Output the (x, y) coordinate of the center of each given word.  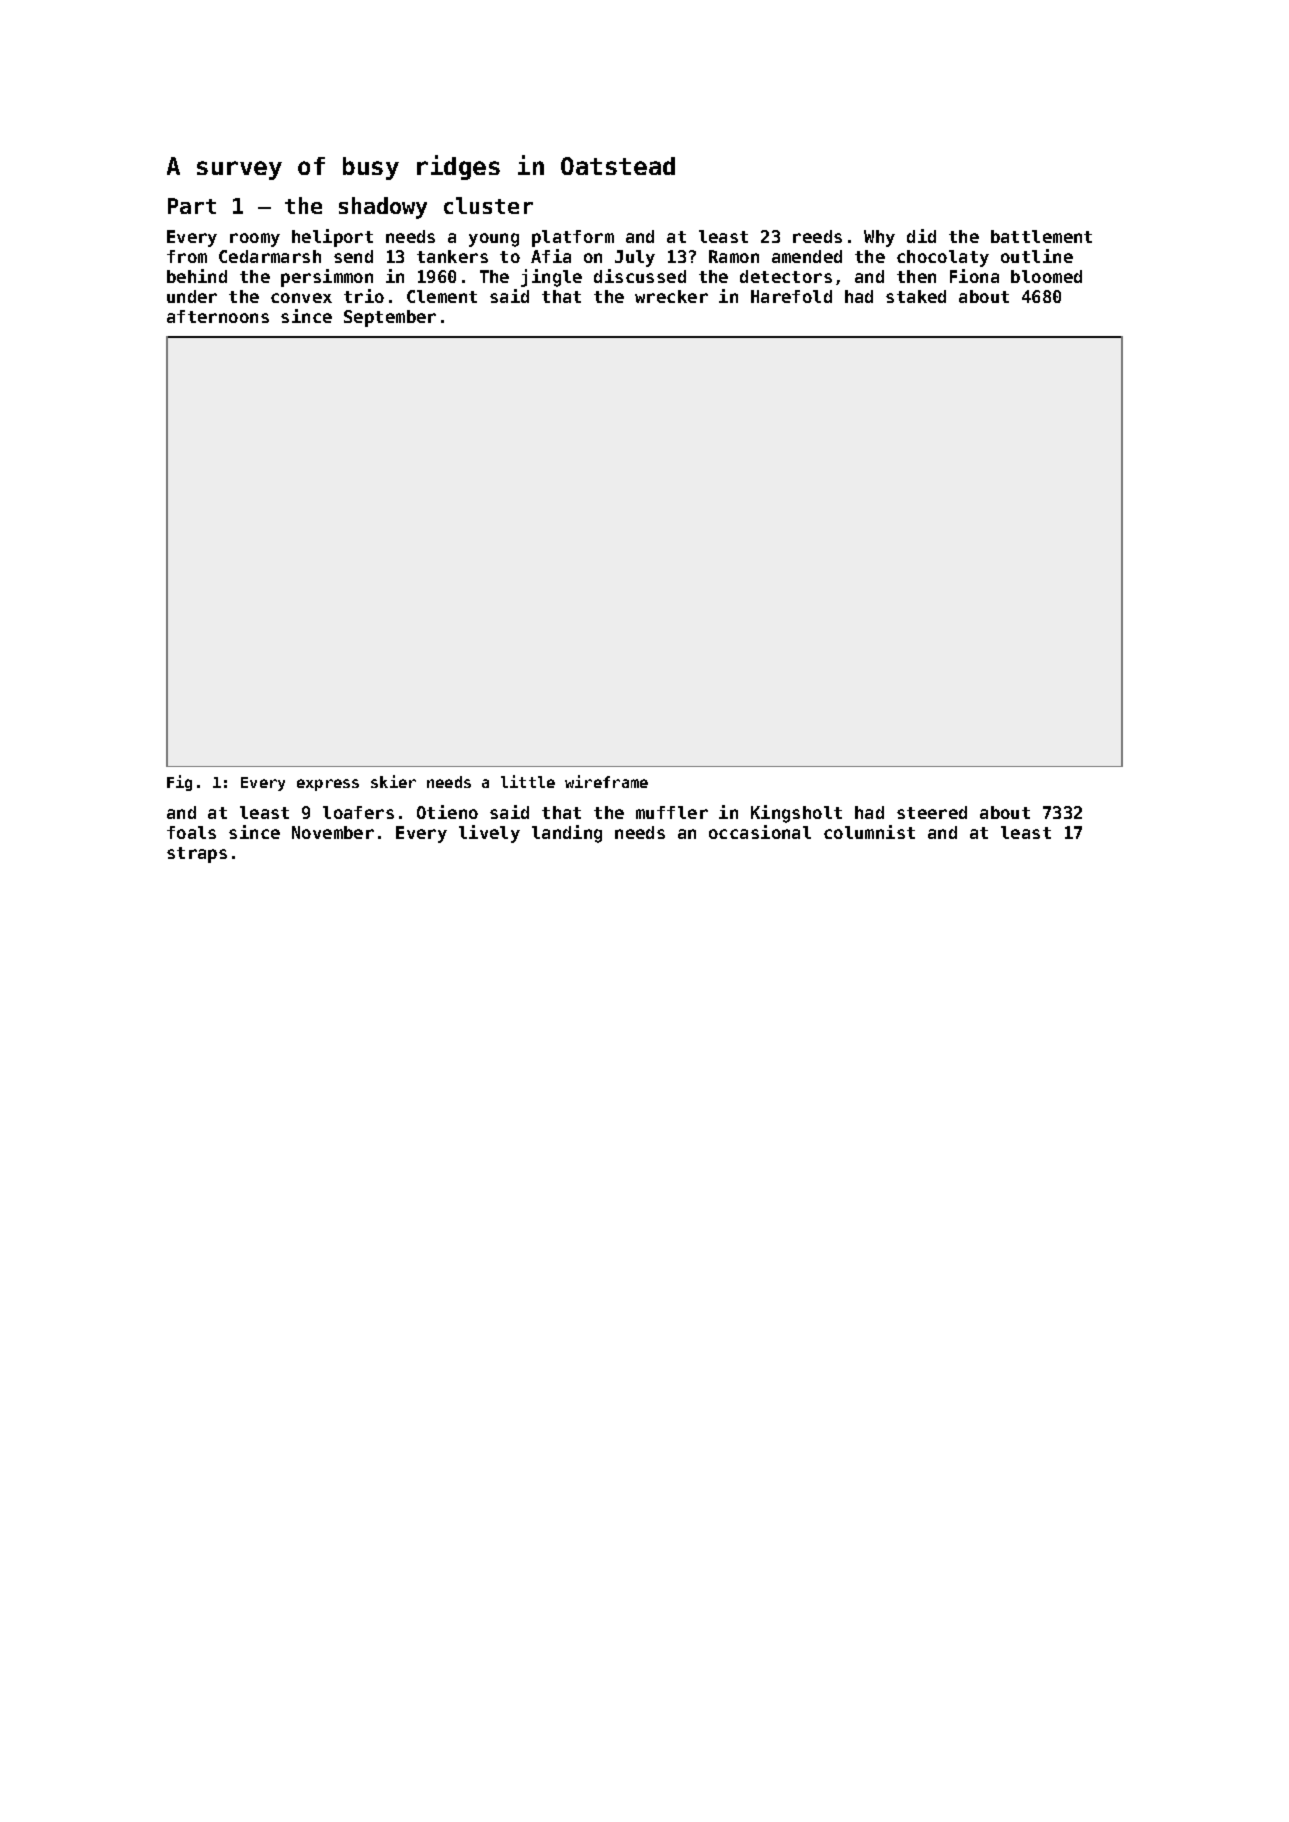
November (333, 832)
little (528, 781)
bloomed (1046, 276)
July (635, 258)
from (187, 256)
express (328, 785)
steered (932, 812)
